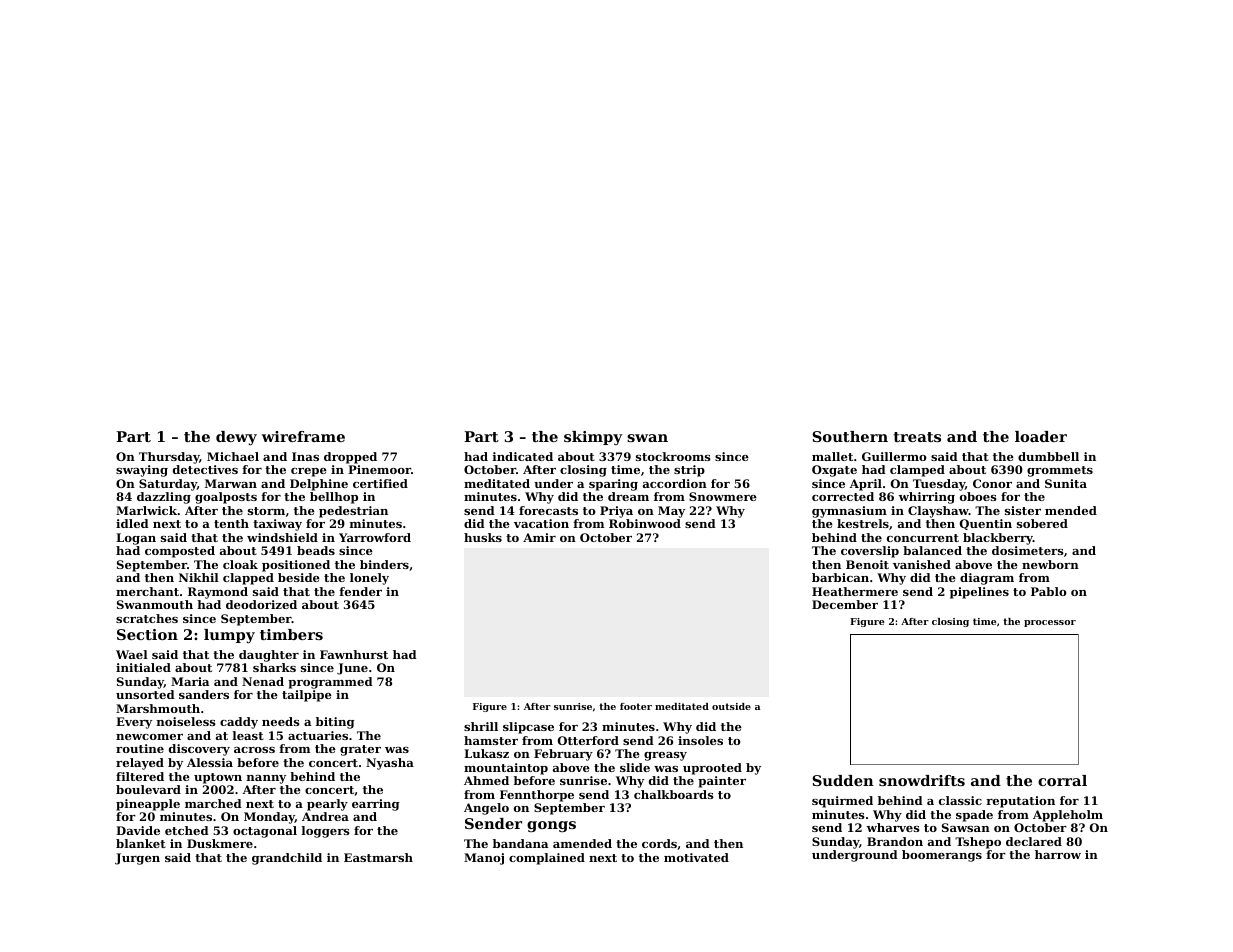 The width and height of the screenshot is (1233, 952). Describe the element at coordinates (1050, 623) in the screenshot. I see `processor` at that location.
